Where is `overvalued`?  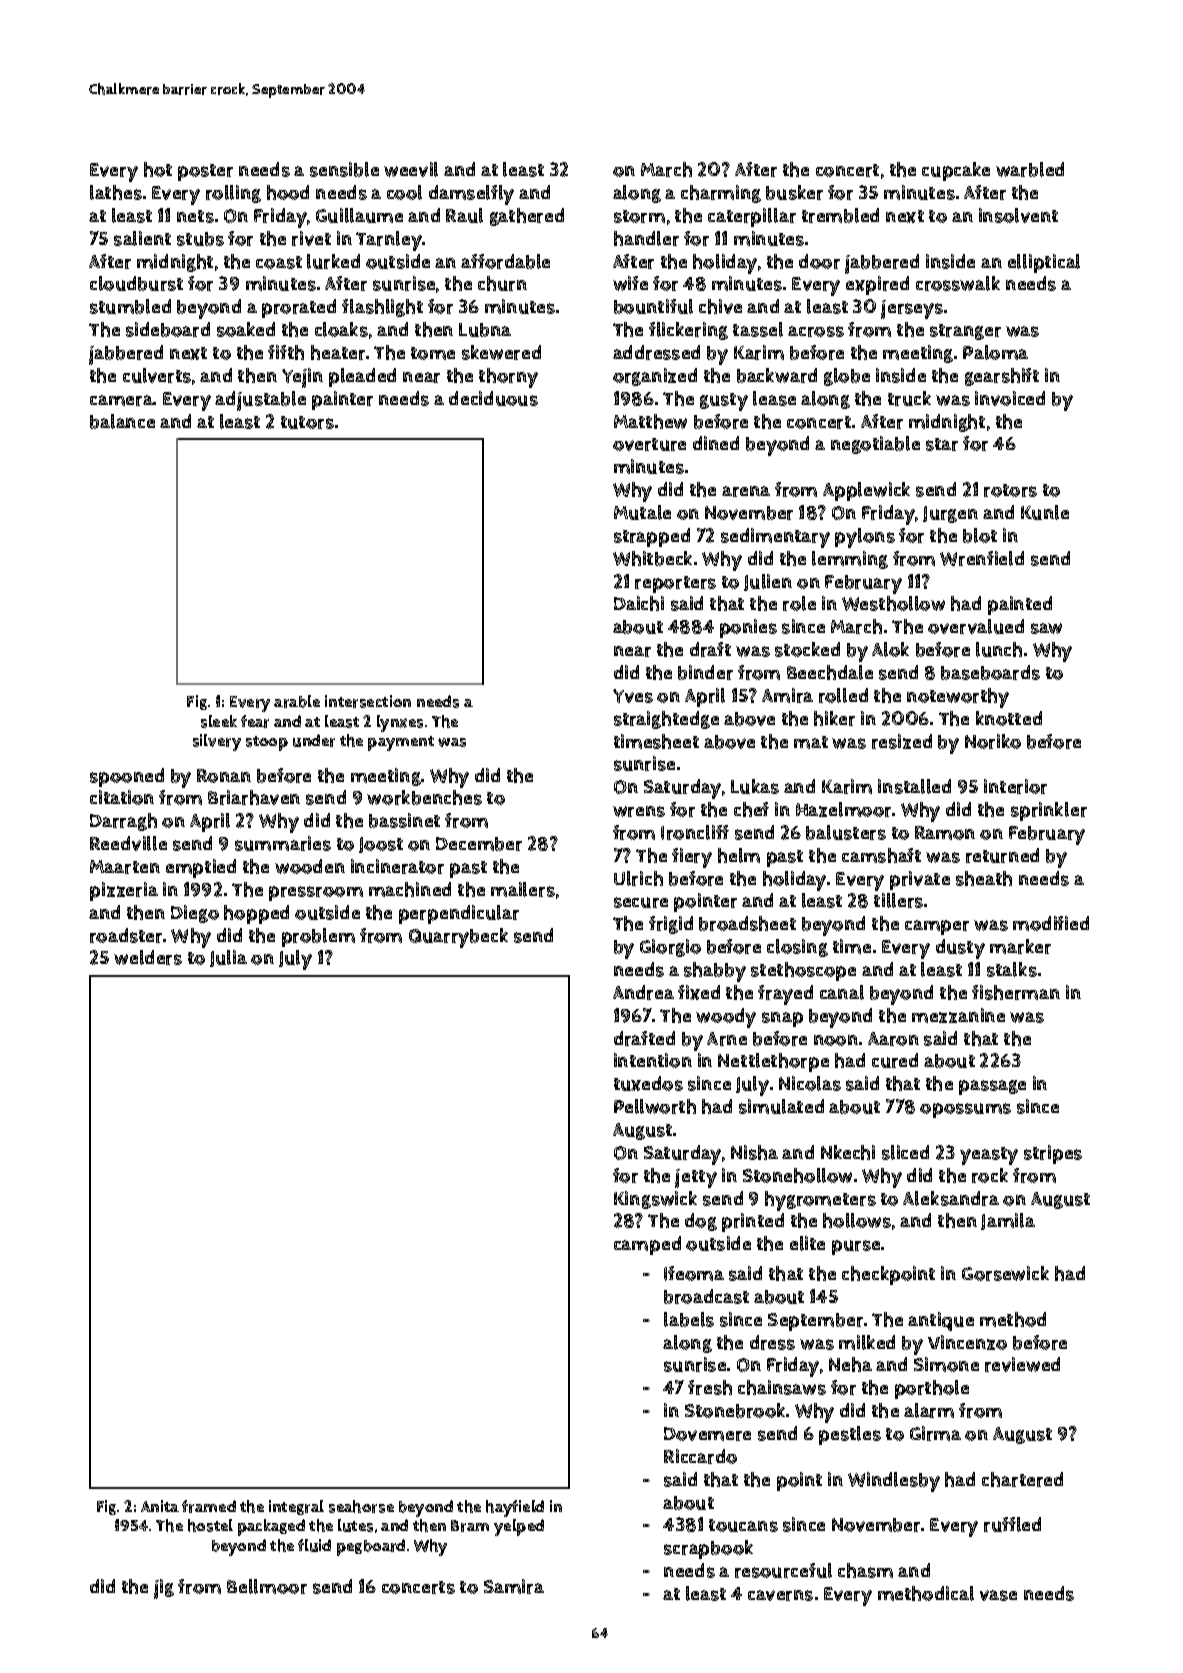 overvalued is located at coordinates (976, 626).
